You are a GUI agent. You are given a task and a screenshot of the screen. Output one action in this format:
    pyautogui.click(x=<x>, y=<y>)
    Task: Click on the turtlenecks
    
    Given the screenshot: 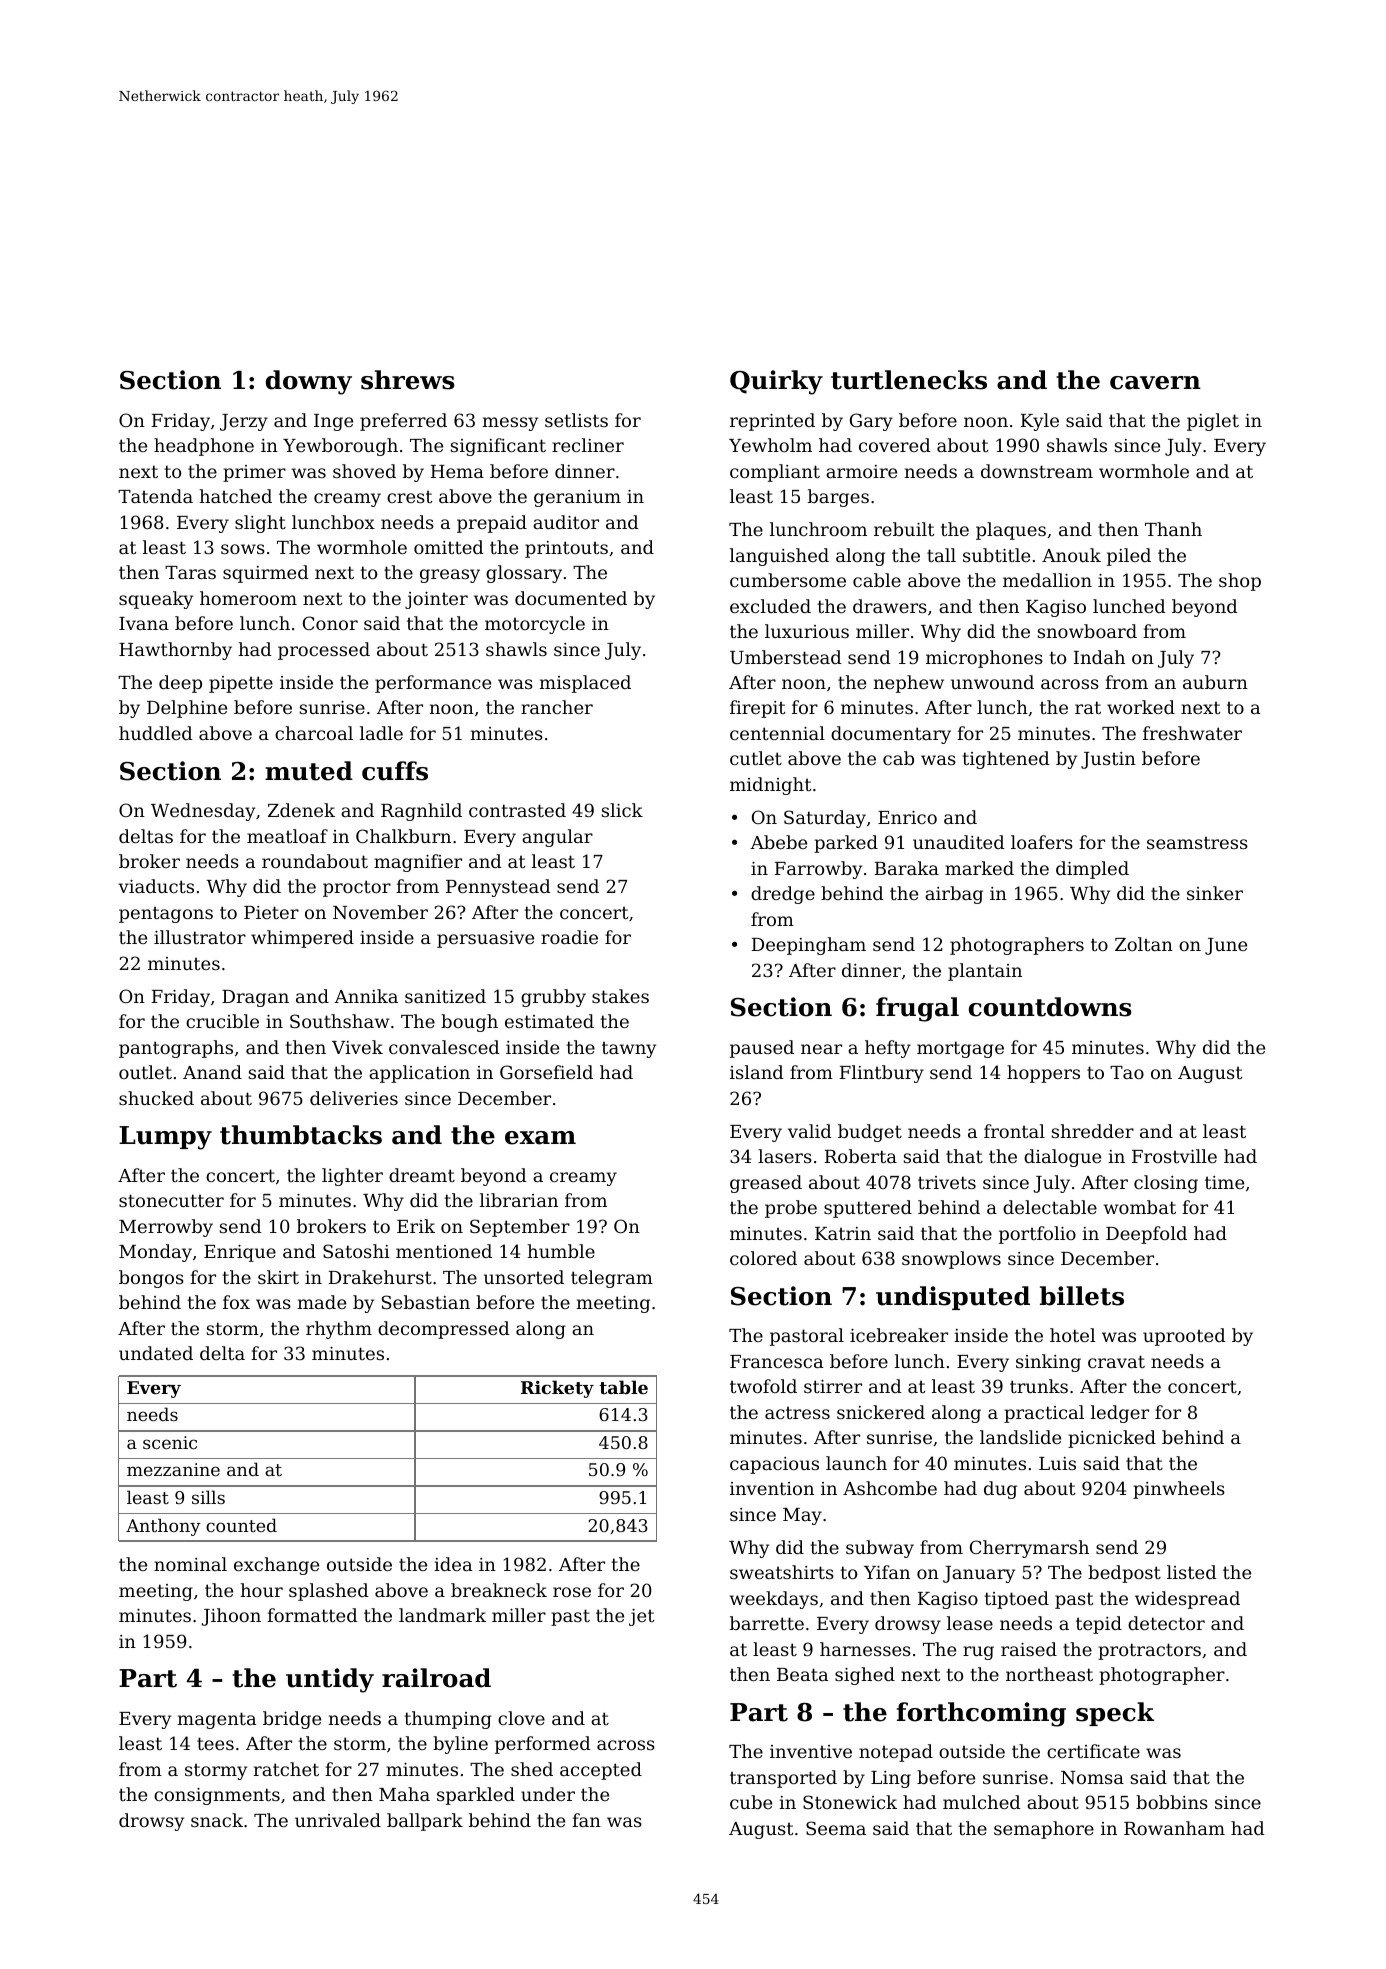 What is the action you would take?
    pyautogui.click(x=909, y=380)
